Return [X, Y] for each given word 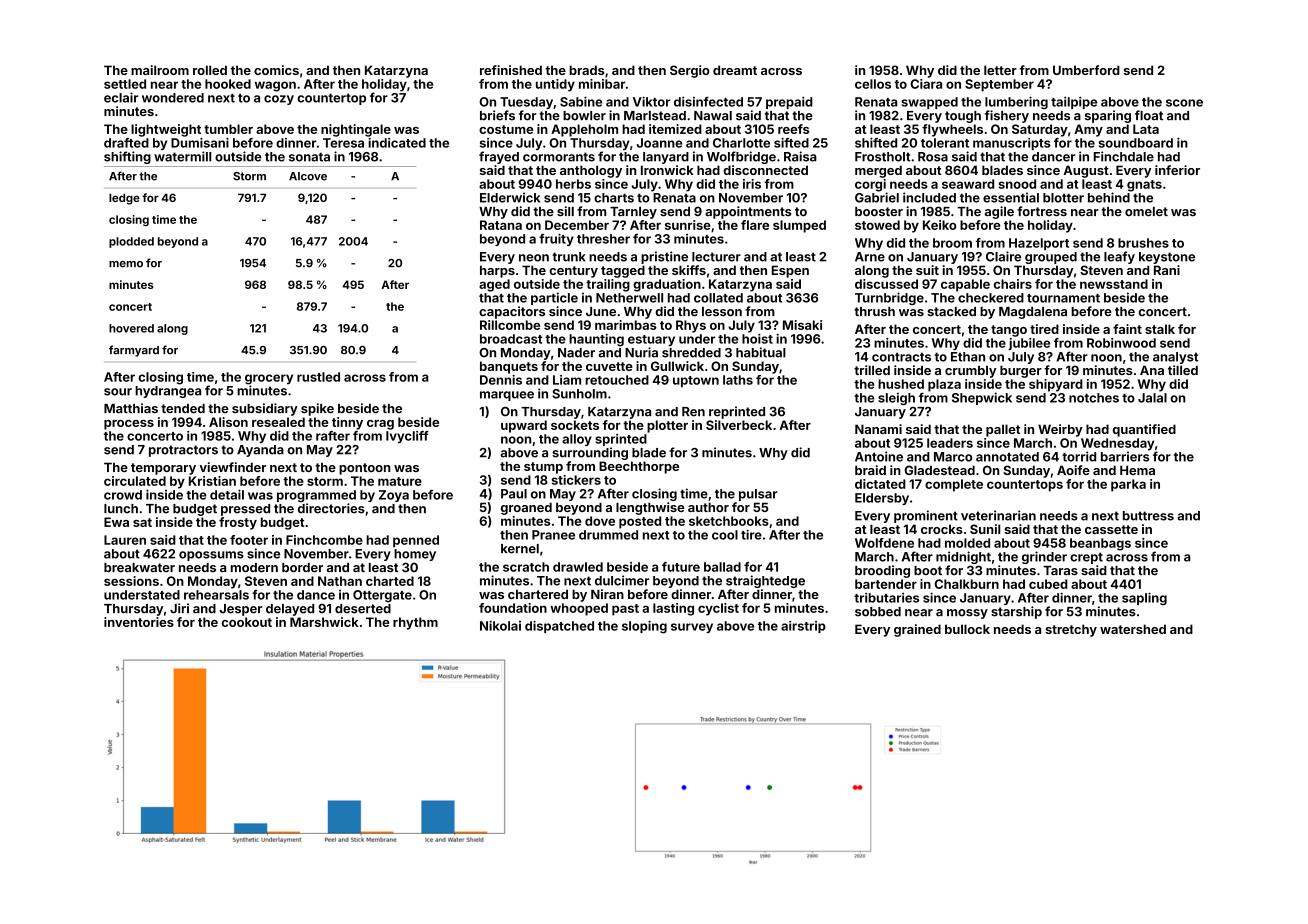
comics [276, 70]
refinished [511, 70]
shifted [876, 143]
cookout [247, 622]
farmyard [134, 351]
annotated [1007, 457]
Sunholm [579, 394]
